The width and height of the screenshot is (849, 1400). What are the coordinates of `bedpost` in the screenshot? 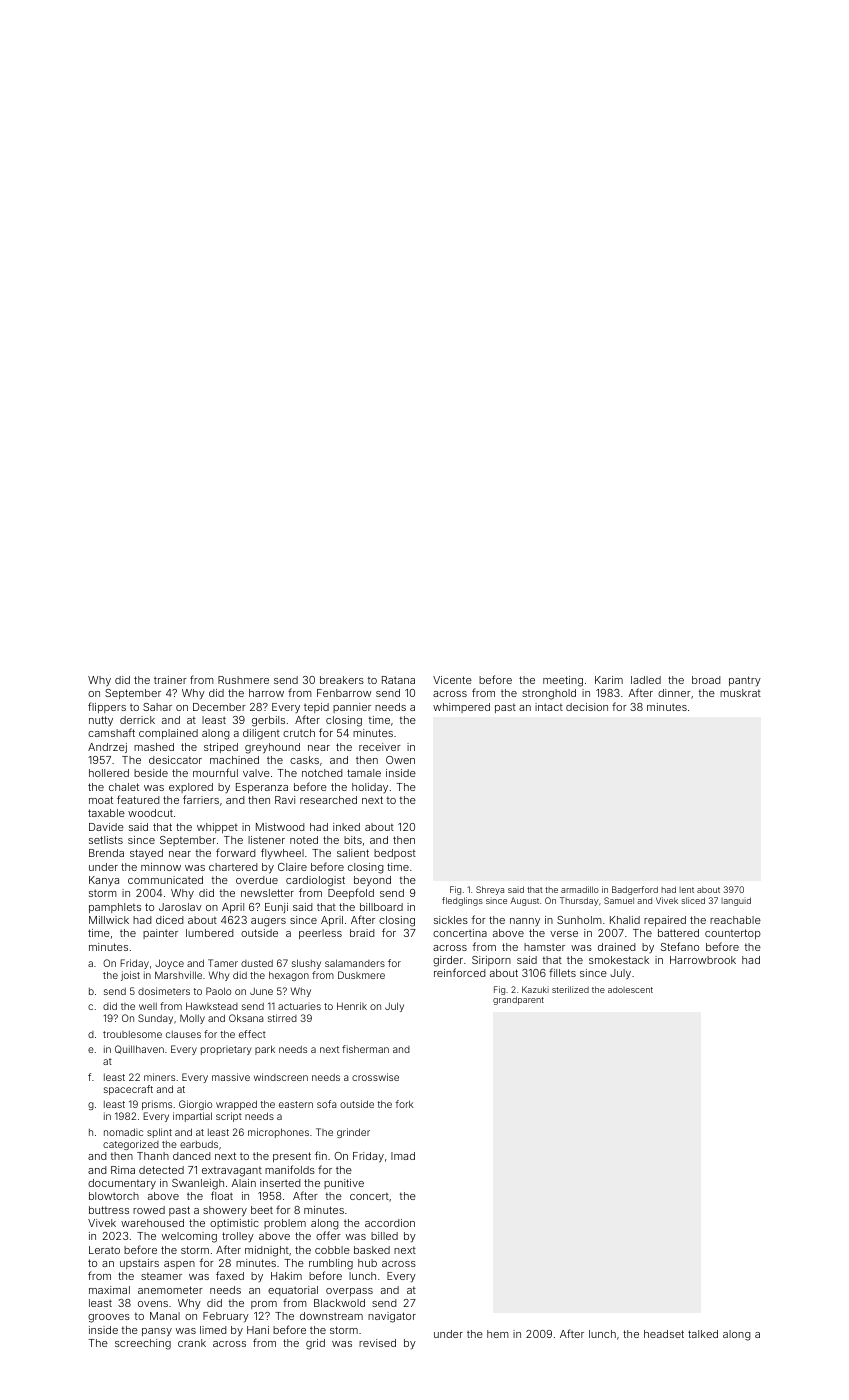 It's located at (395, 854).
